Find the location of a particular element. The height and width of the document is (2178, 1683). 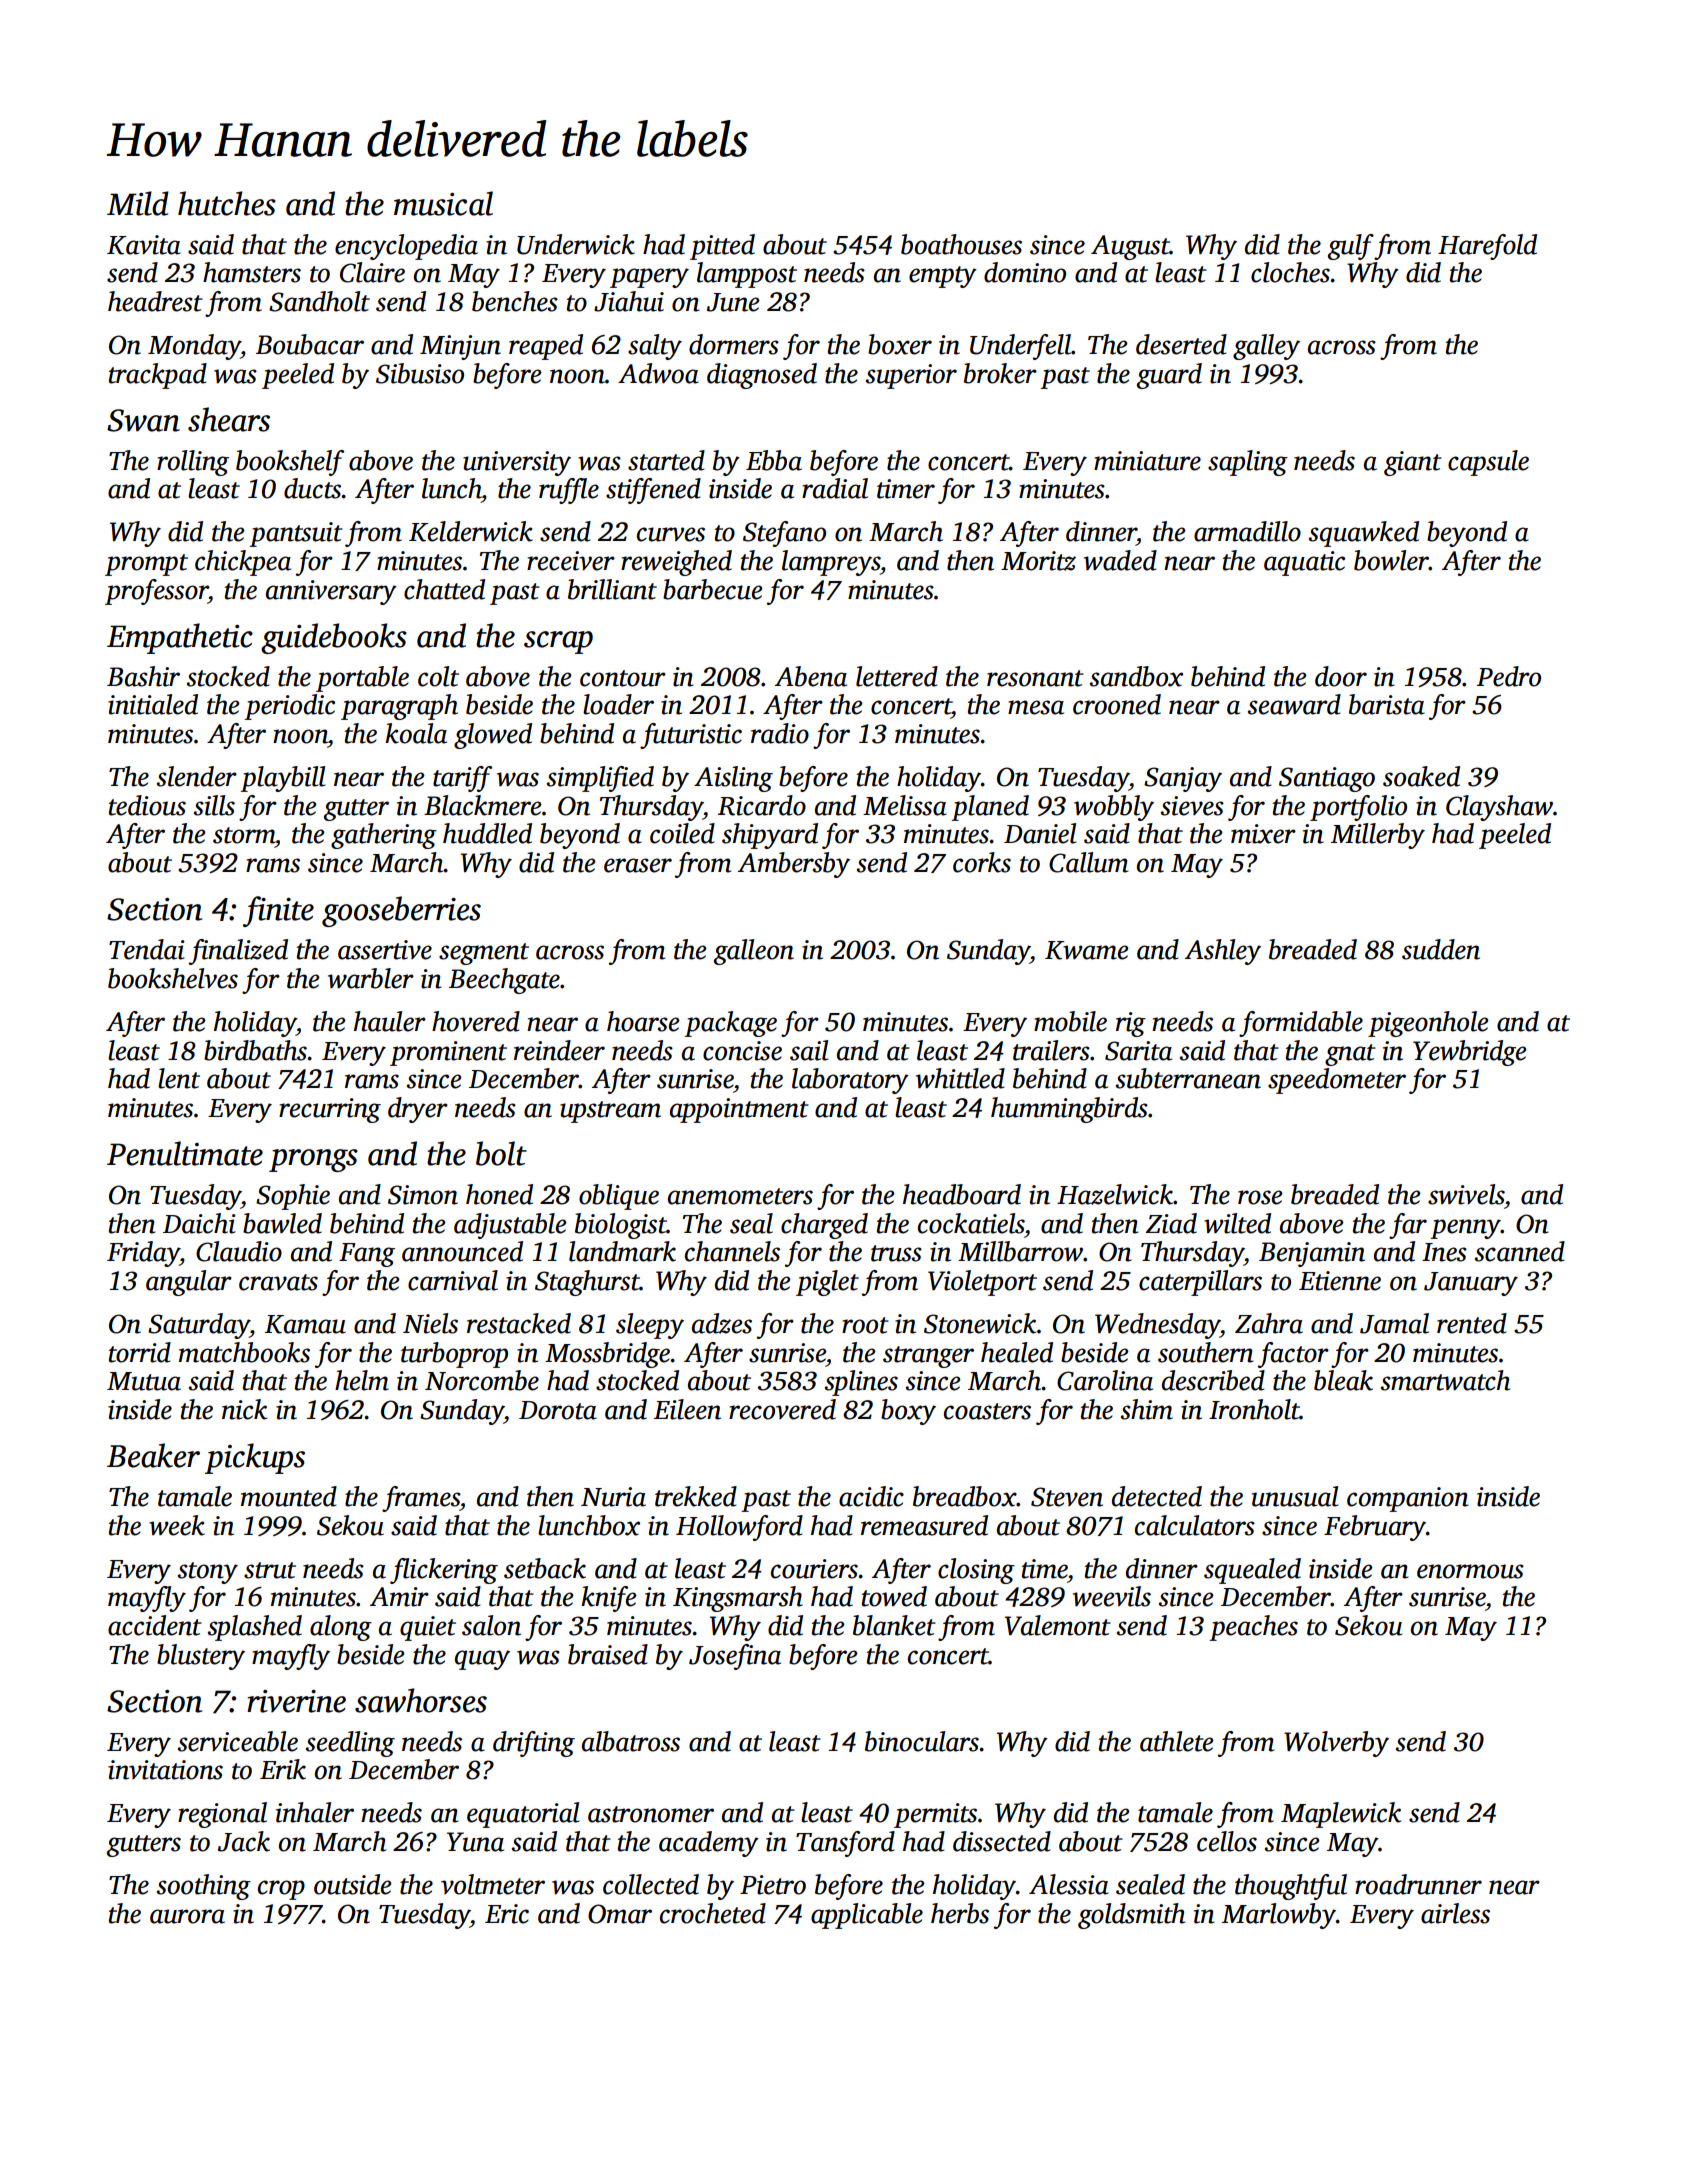

Penultimate is located at coordinates (185, 1153).
